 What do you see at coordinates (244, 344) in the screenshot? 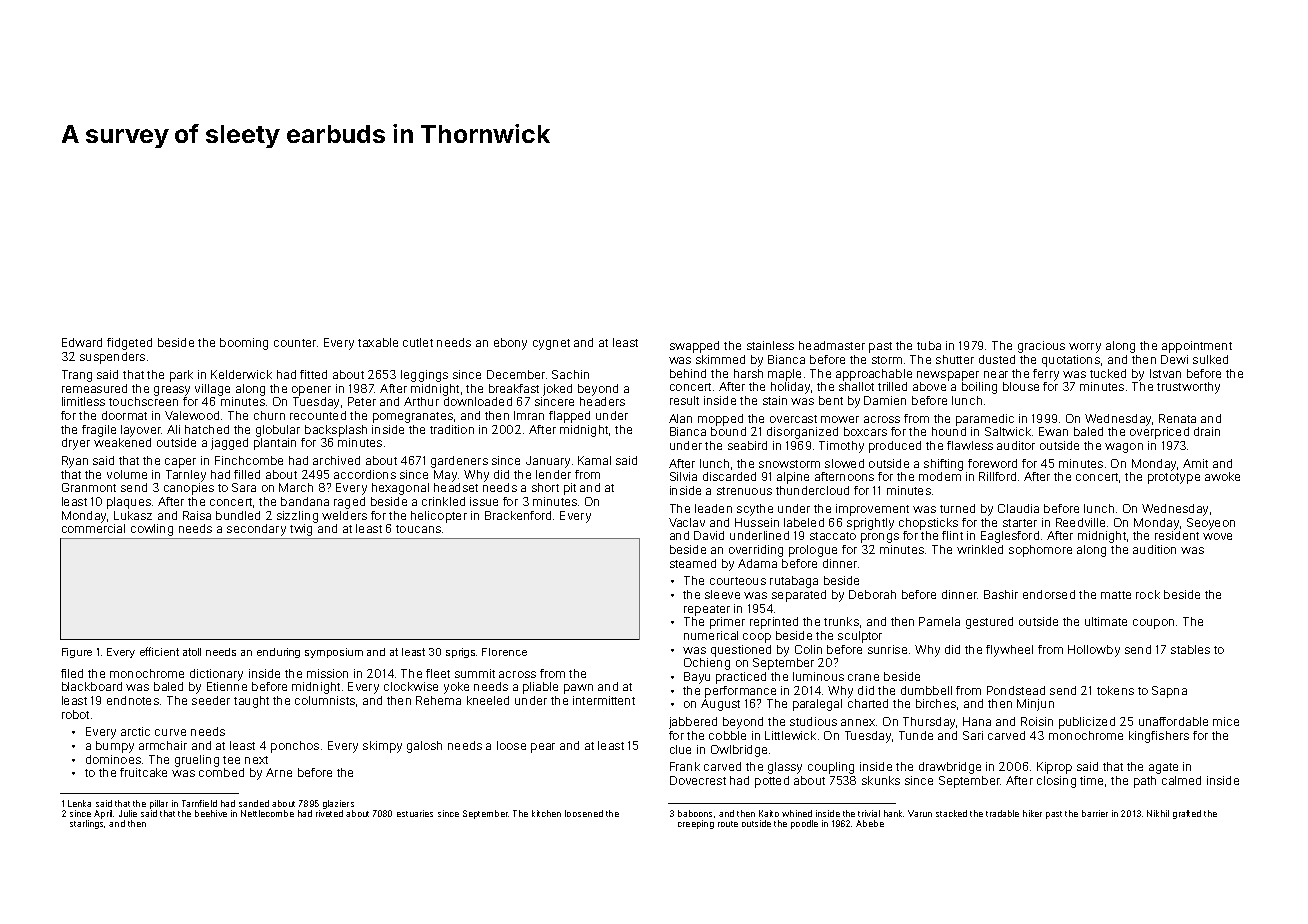
I see `booming` at bounding box center [244, 344].
